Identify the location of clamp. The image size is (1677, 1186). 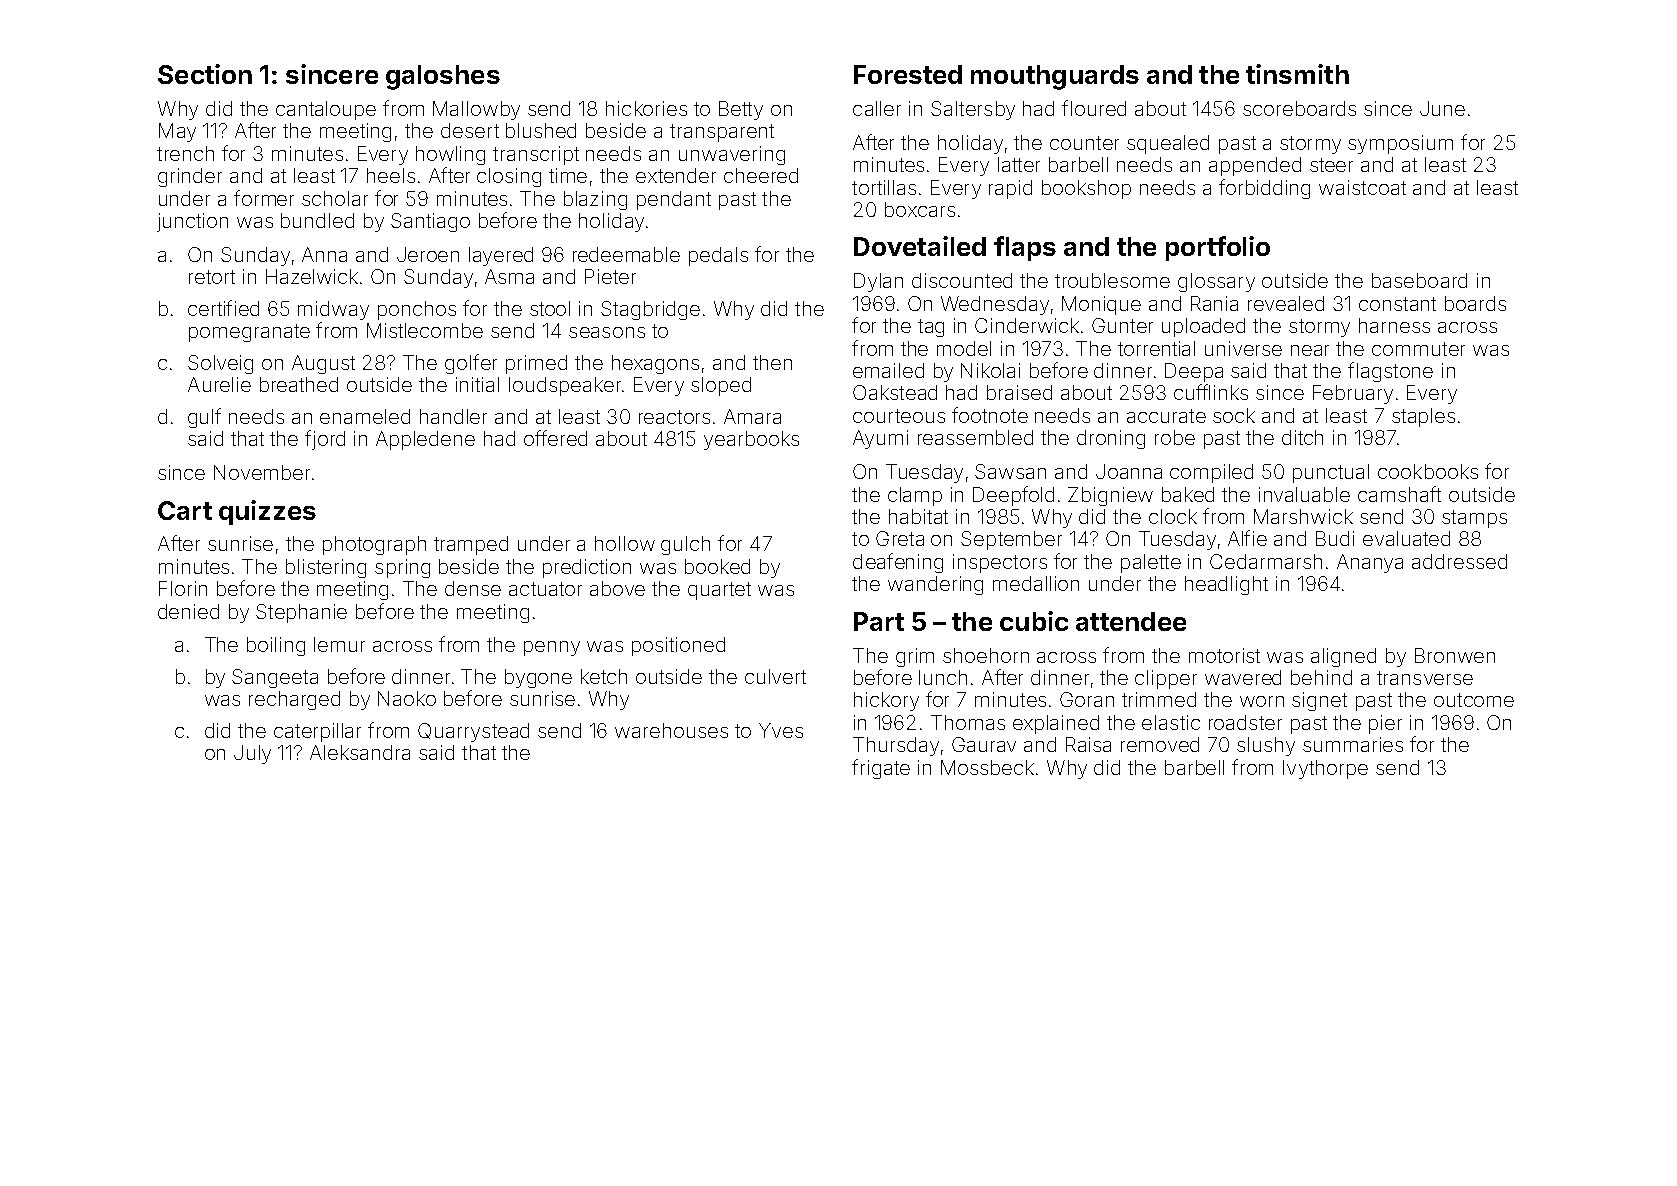
(915, 496).
